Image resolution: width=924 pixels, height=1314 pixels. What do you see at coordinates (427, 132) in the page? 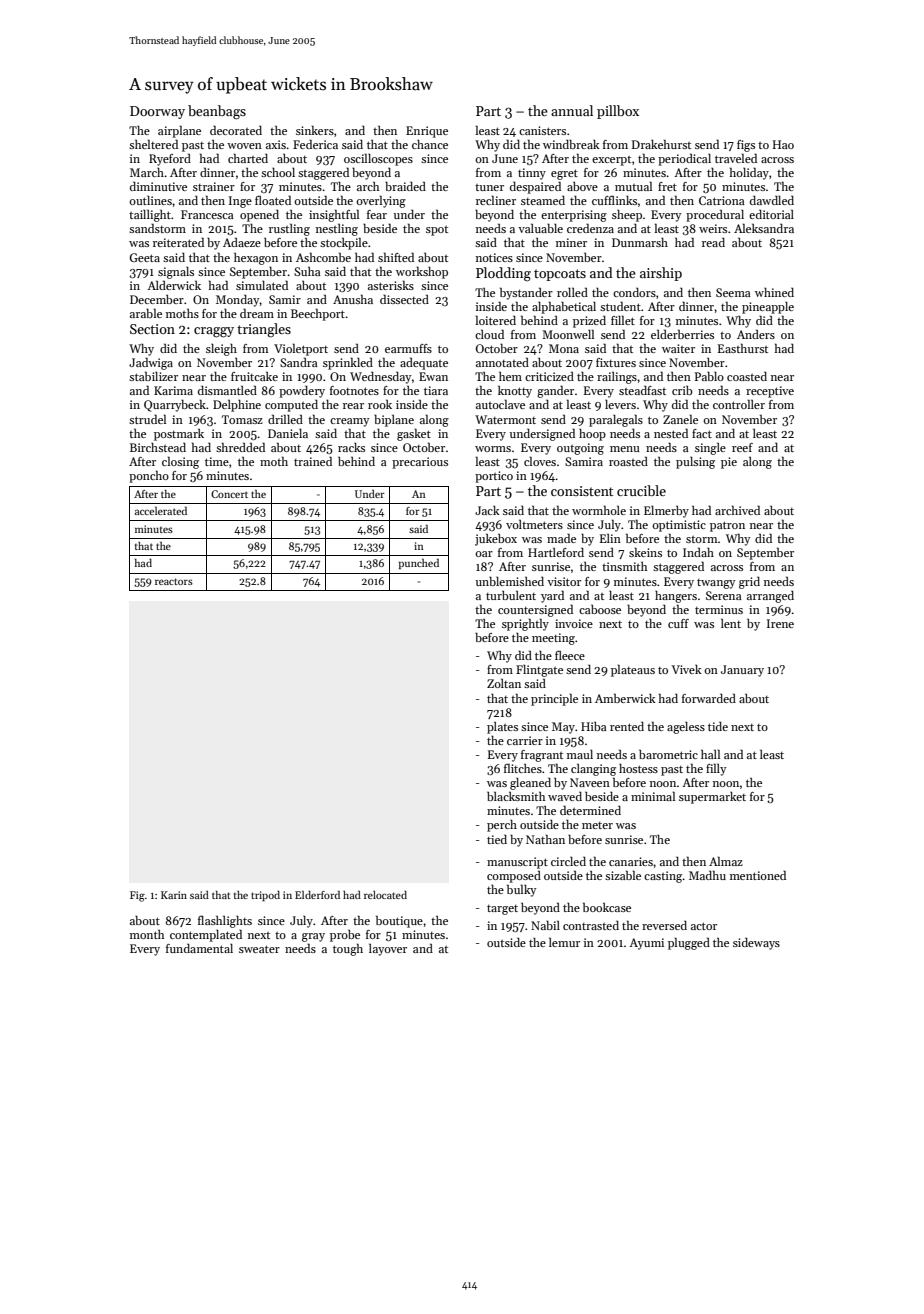
I see `Enrique` at bounding box center [427, 132].
